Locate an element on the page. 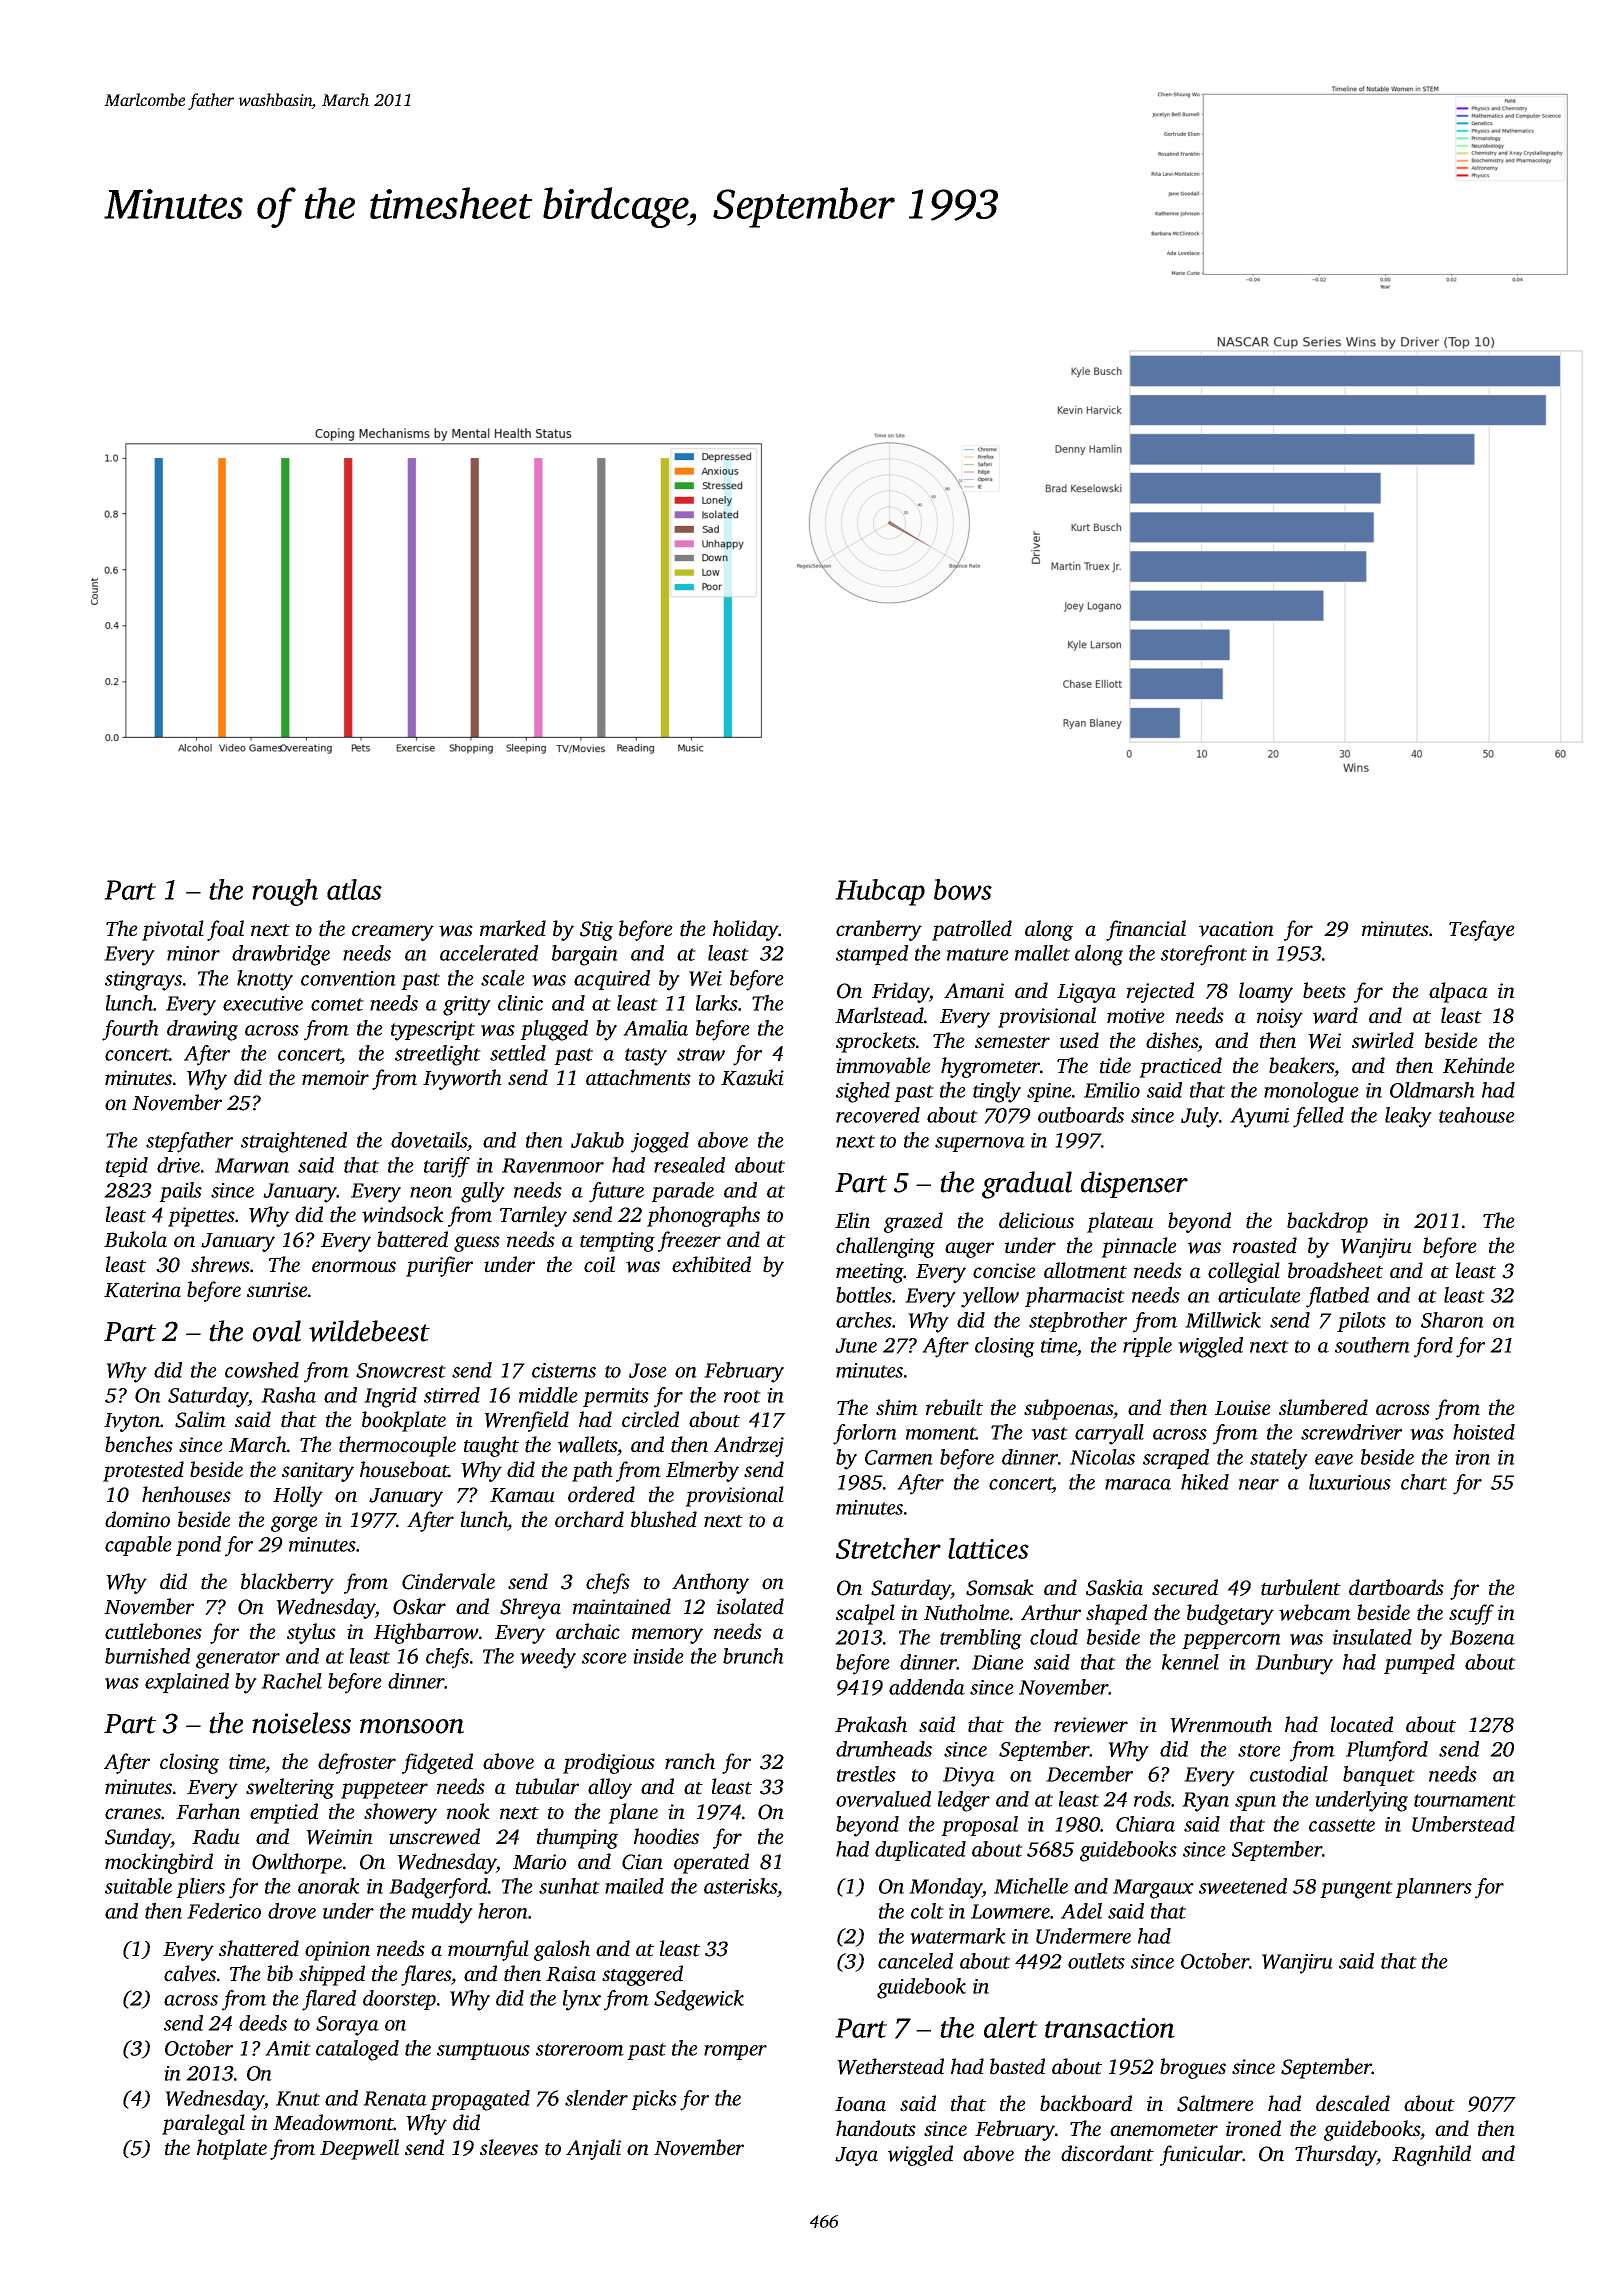 The image size is (1620, 2292). Deepwell is located at coordinates (359, 2149).
